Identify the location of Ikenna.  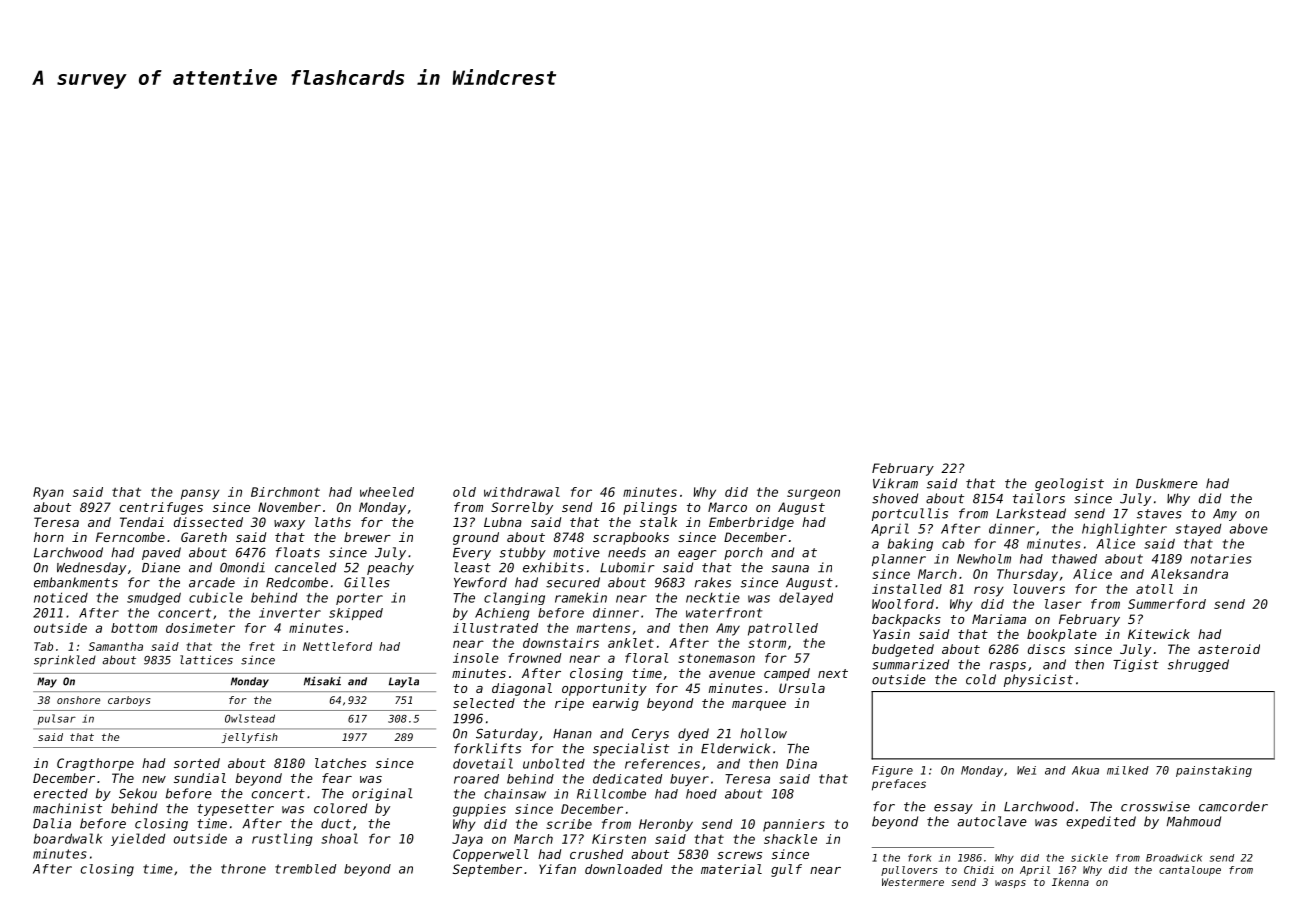
(1070, 882).
